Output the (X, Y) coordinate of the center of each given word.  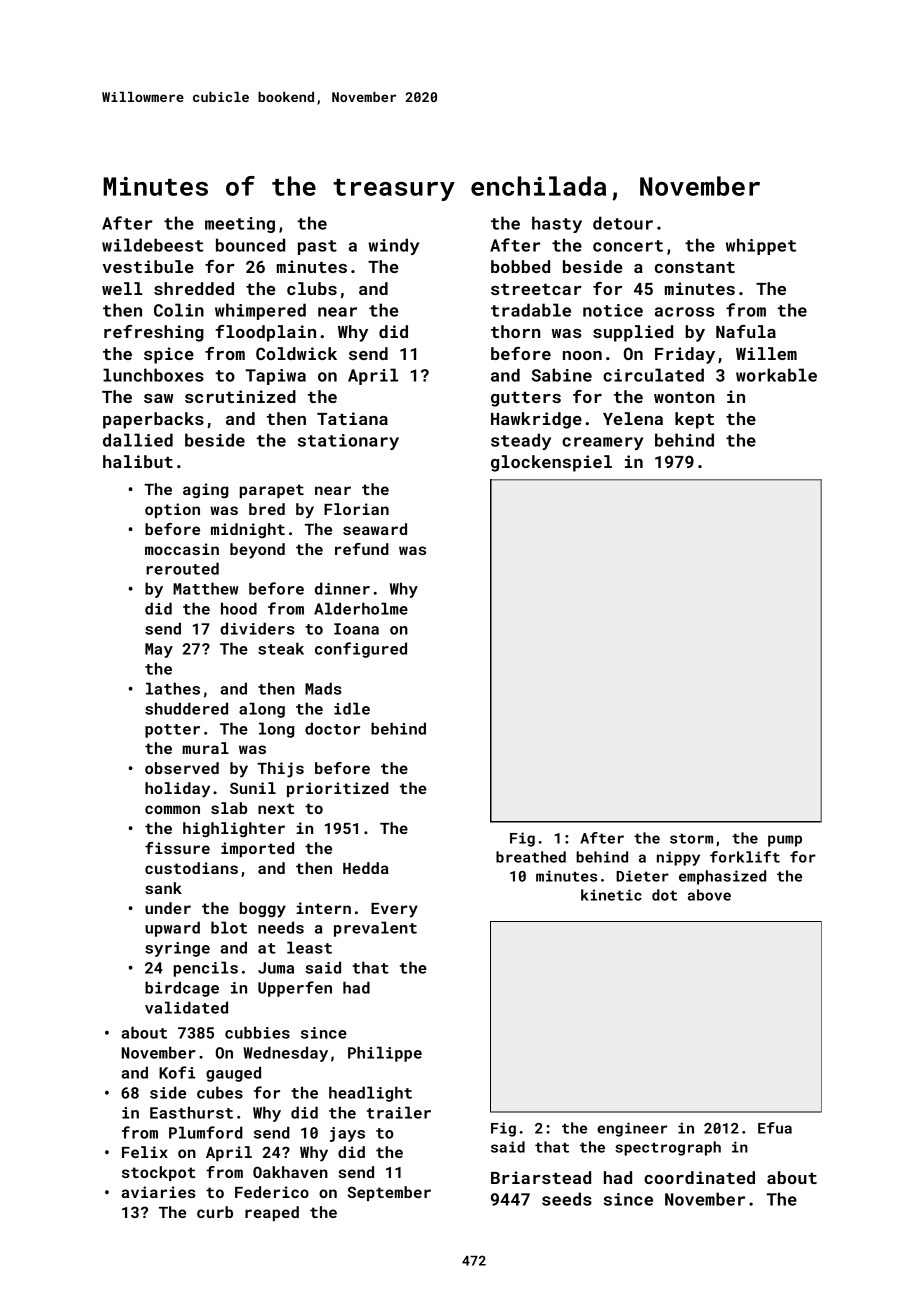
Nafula (746, 331)
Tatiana (352, 418)
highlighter (234, 830)
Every (394, 910)
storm (691, 838)
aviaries (158, 1192)
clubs (312, 288)
